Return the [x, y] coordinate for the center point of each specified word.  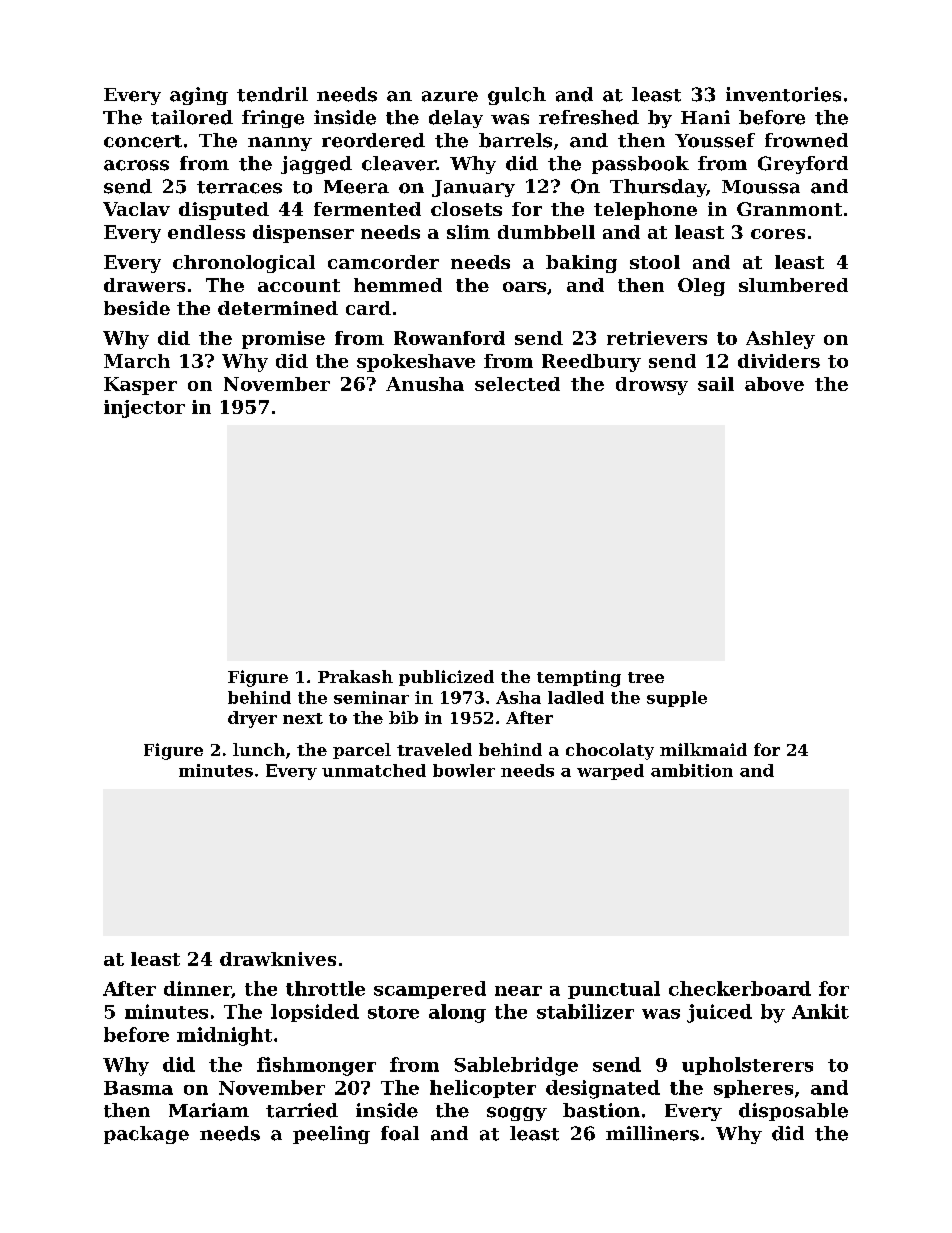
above [774, 384]
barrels [515, 140]
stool [655, 262]
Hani [705, 117]
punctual [614, 990]
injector [144, 409]
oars [524, 287]
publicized [446, 678]
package [146, 1135]
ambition [692, 770]
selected [517, 384]
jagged [316, 165]
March [137, 361]
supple [677, 699]
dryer [252, 719]
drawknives [278, 959]
